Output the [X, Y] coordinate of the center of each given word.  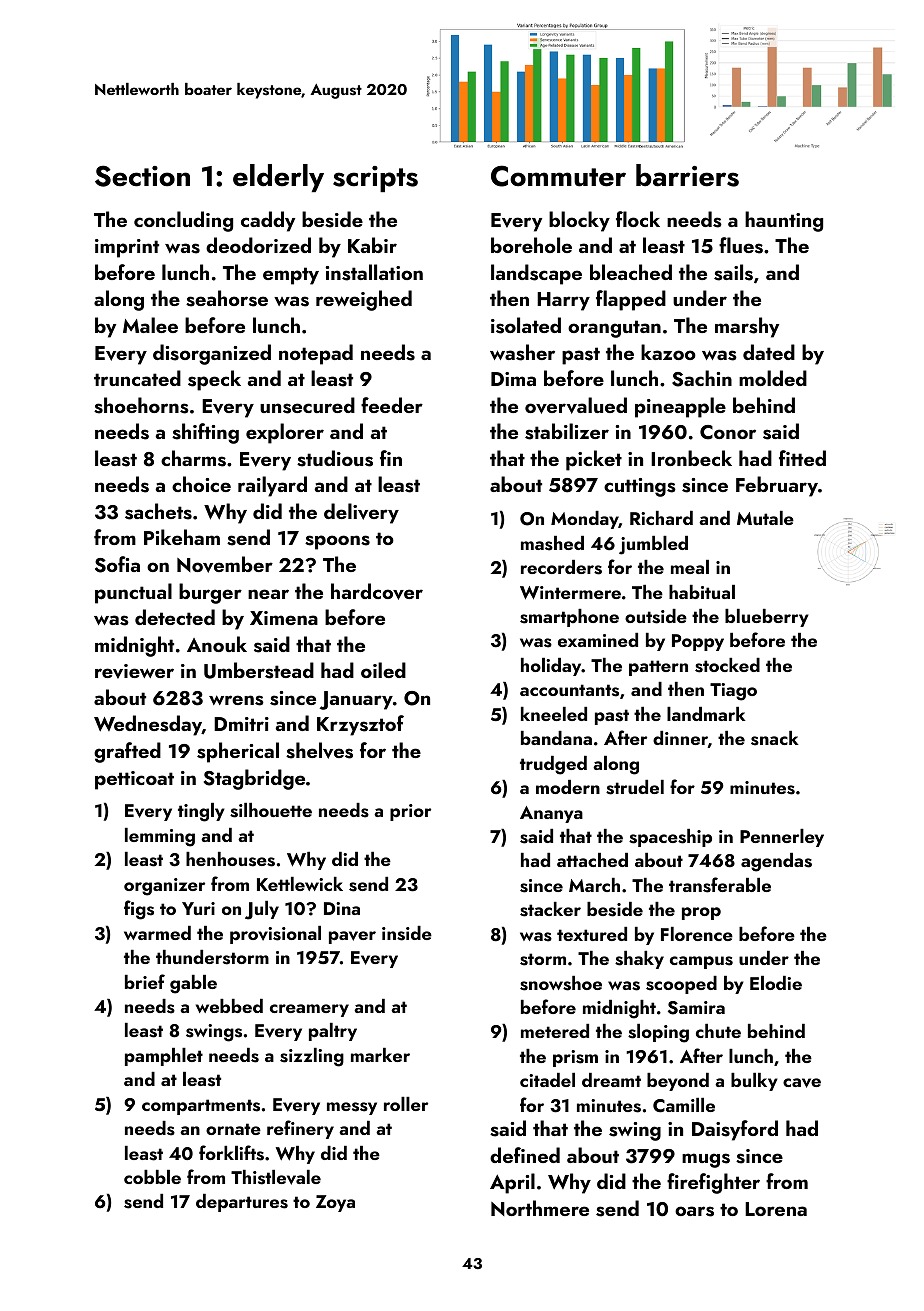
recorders [561, 567]
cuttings [640, 487]
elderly [278, 178]
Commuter [558, 176]
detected [175, 617]
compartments [201, 1107]
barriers [687, 175]
